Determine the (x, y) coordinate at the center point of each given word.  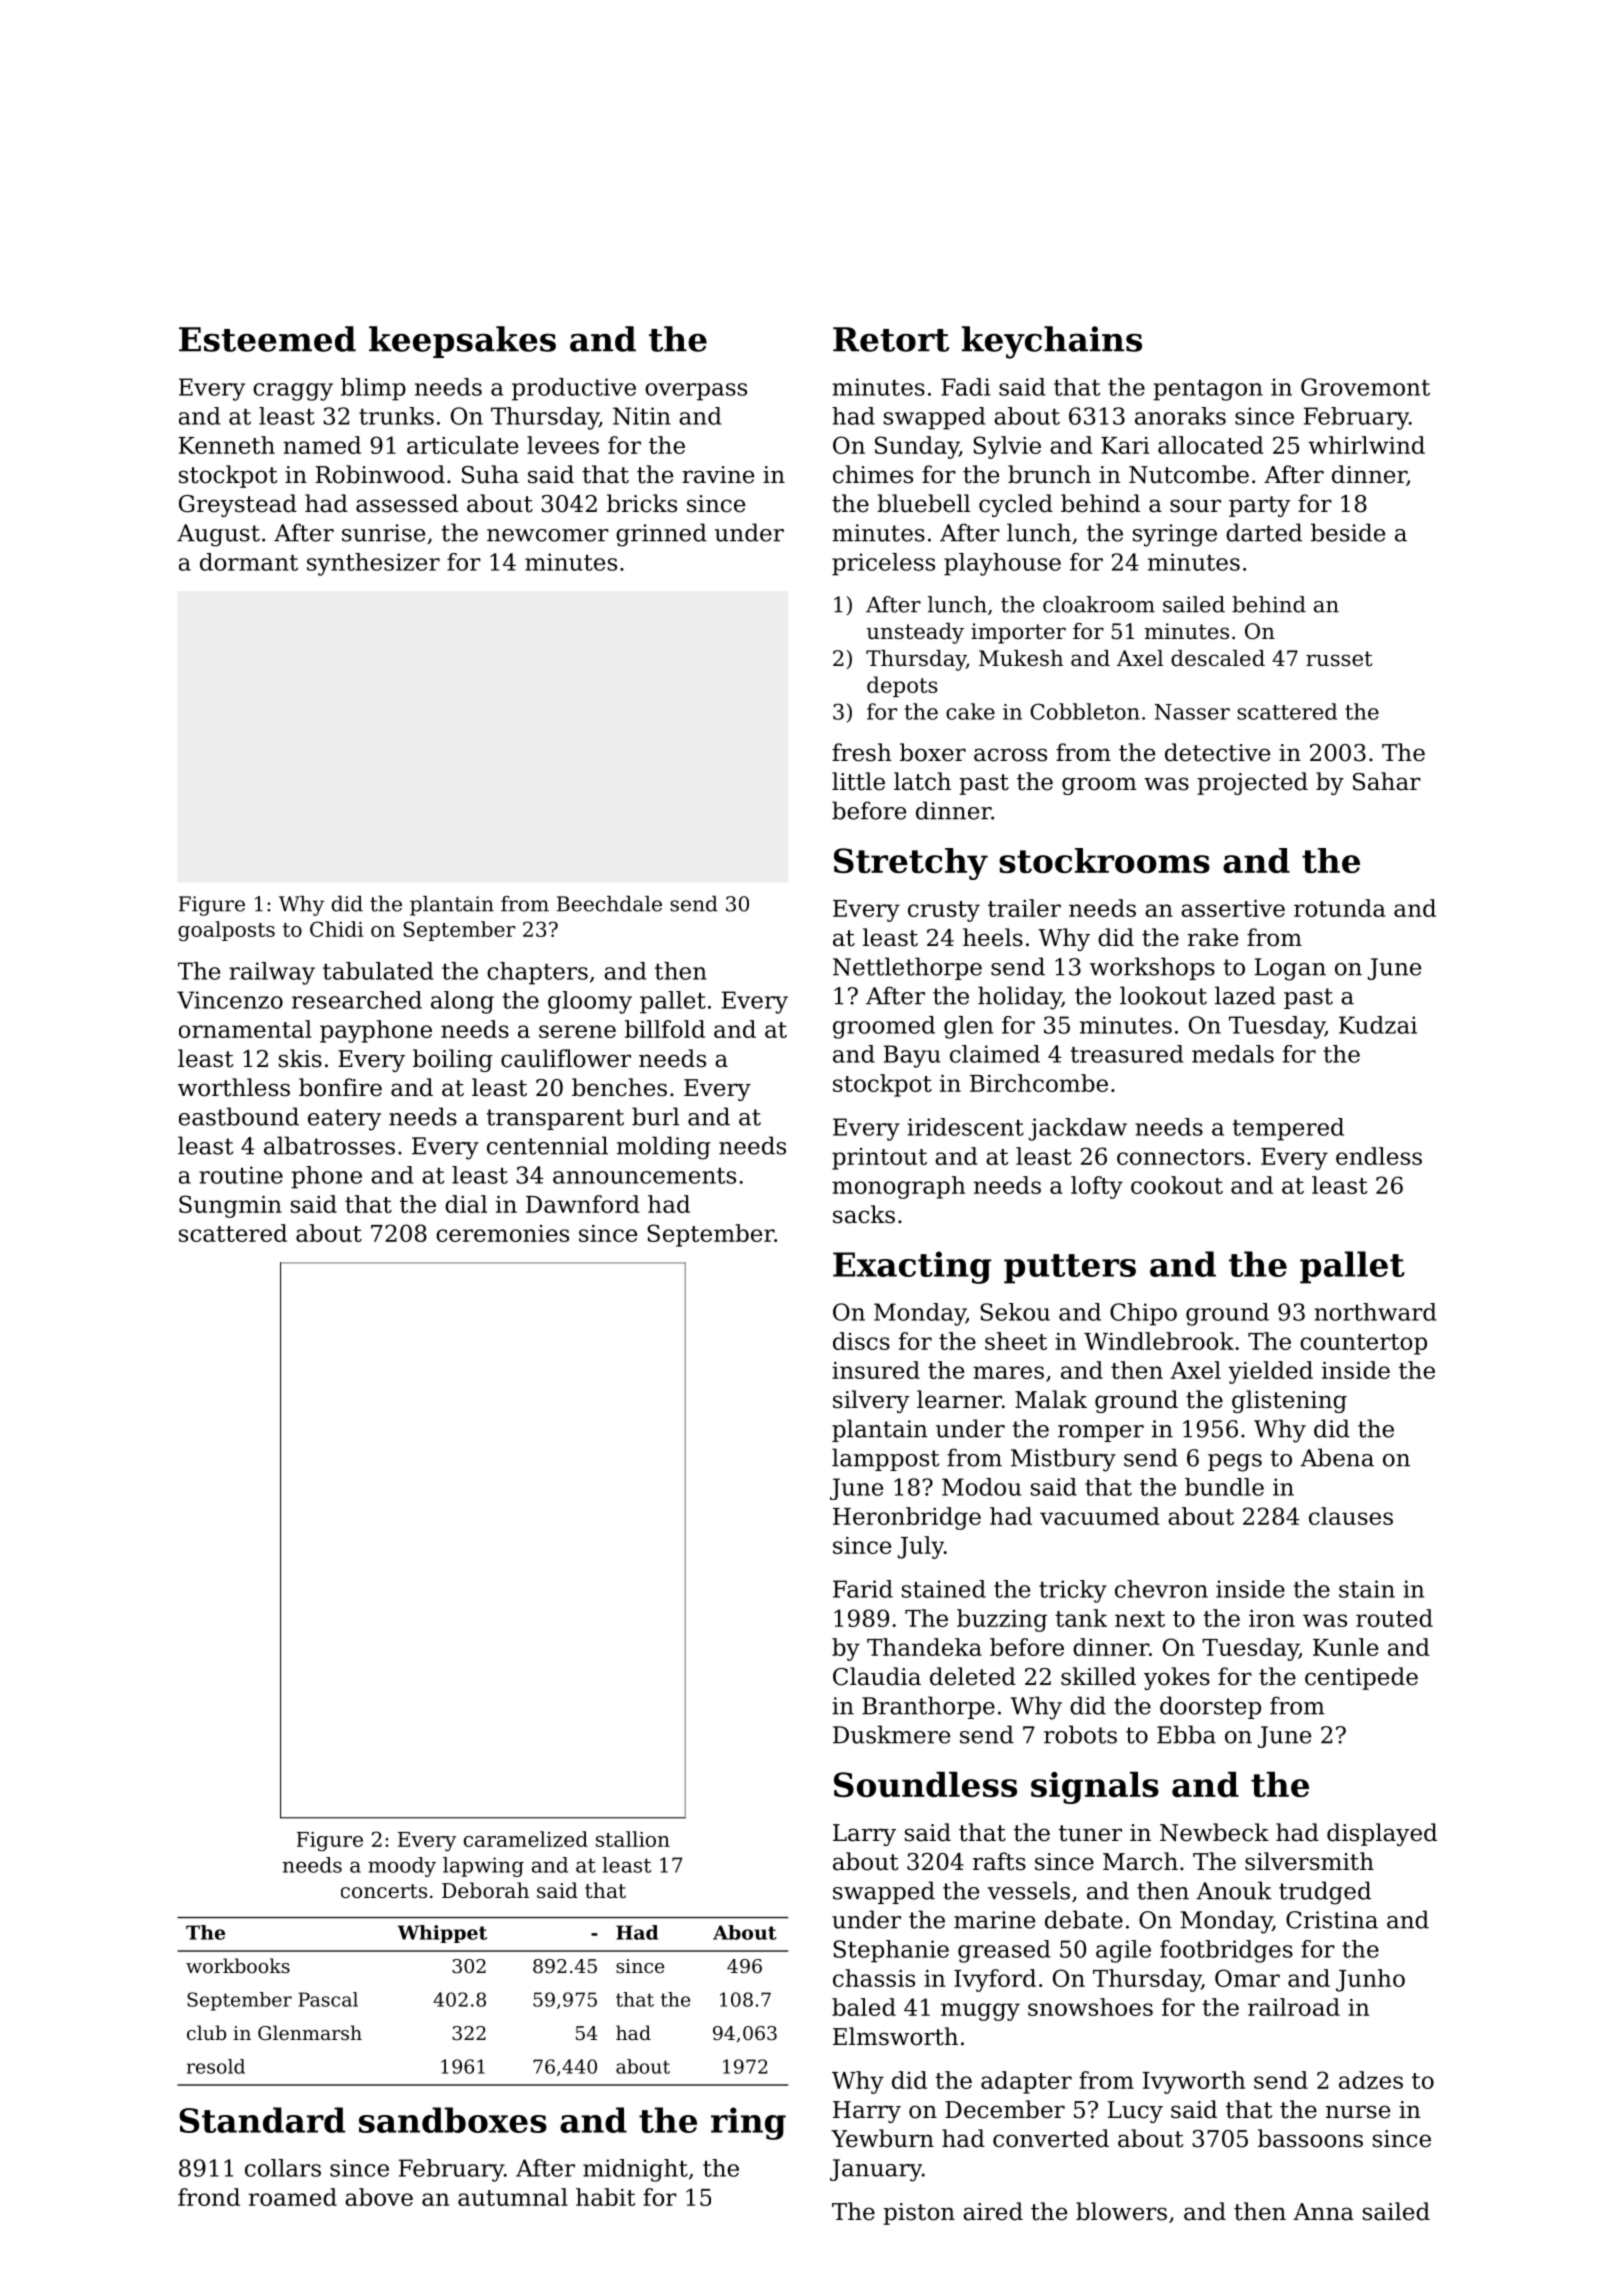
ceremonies (502, 1233)
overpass (696, 392)
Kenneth (227, 445)
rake (1213, 937)
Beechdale (609, 904)
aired (993, 2211)
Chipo (1143, 1314)
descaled (1218, 658)
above (379, 2197)
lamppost (885, 1459)
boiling (453, 1060)
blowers (1121, 2211)
